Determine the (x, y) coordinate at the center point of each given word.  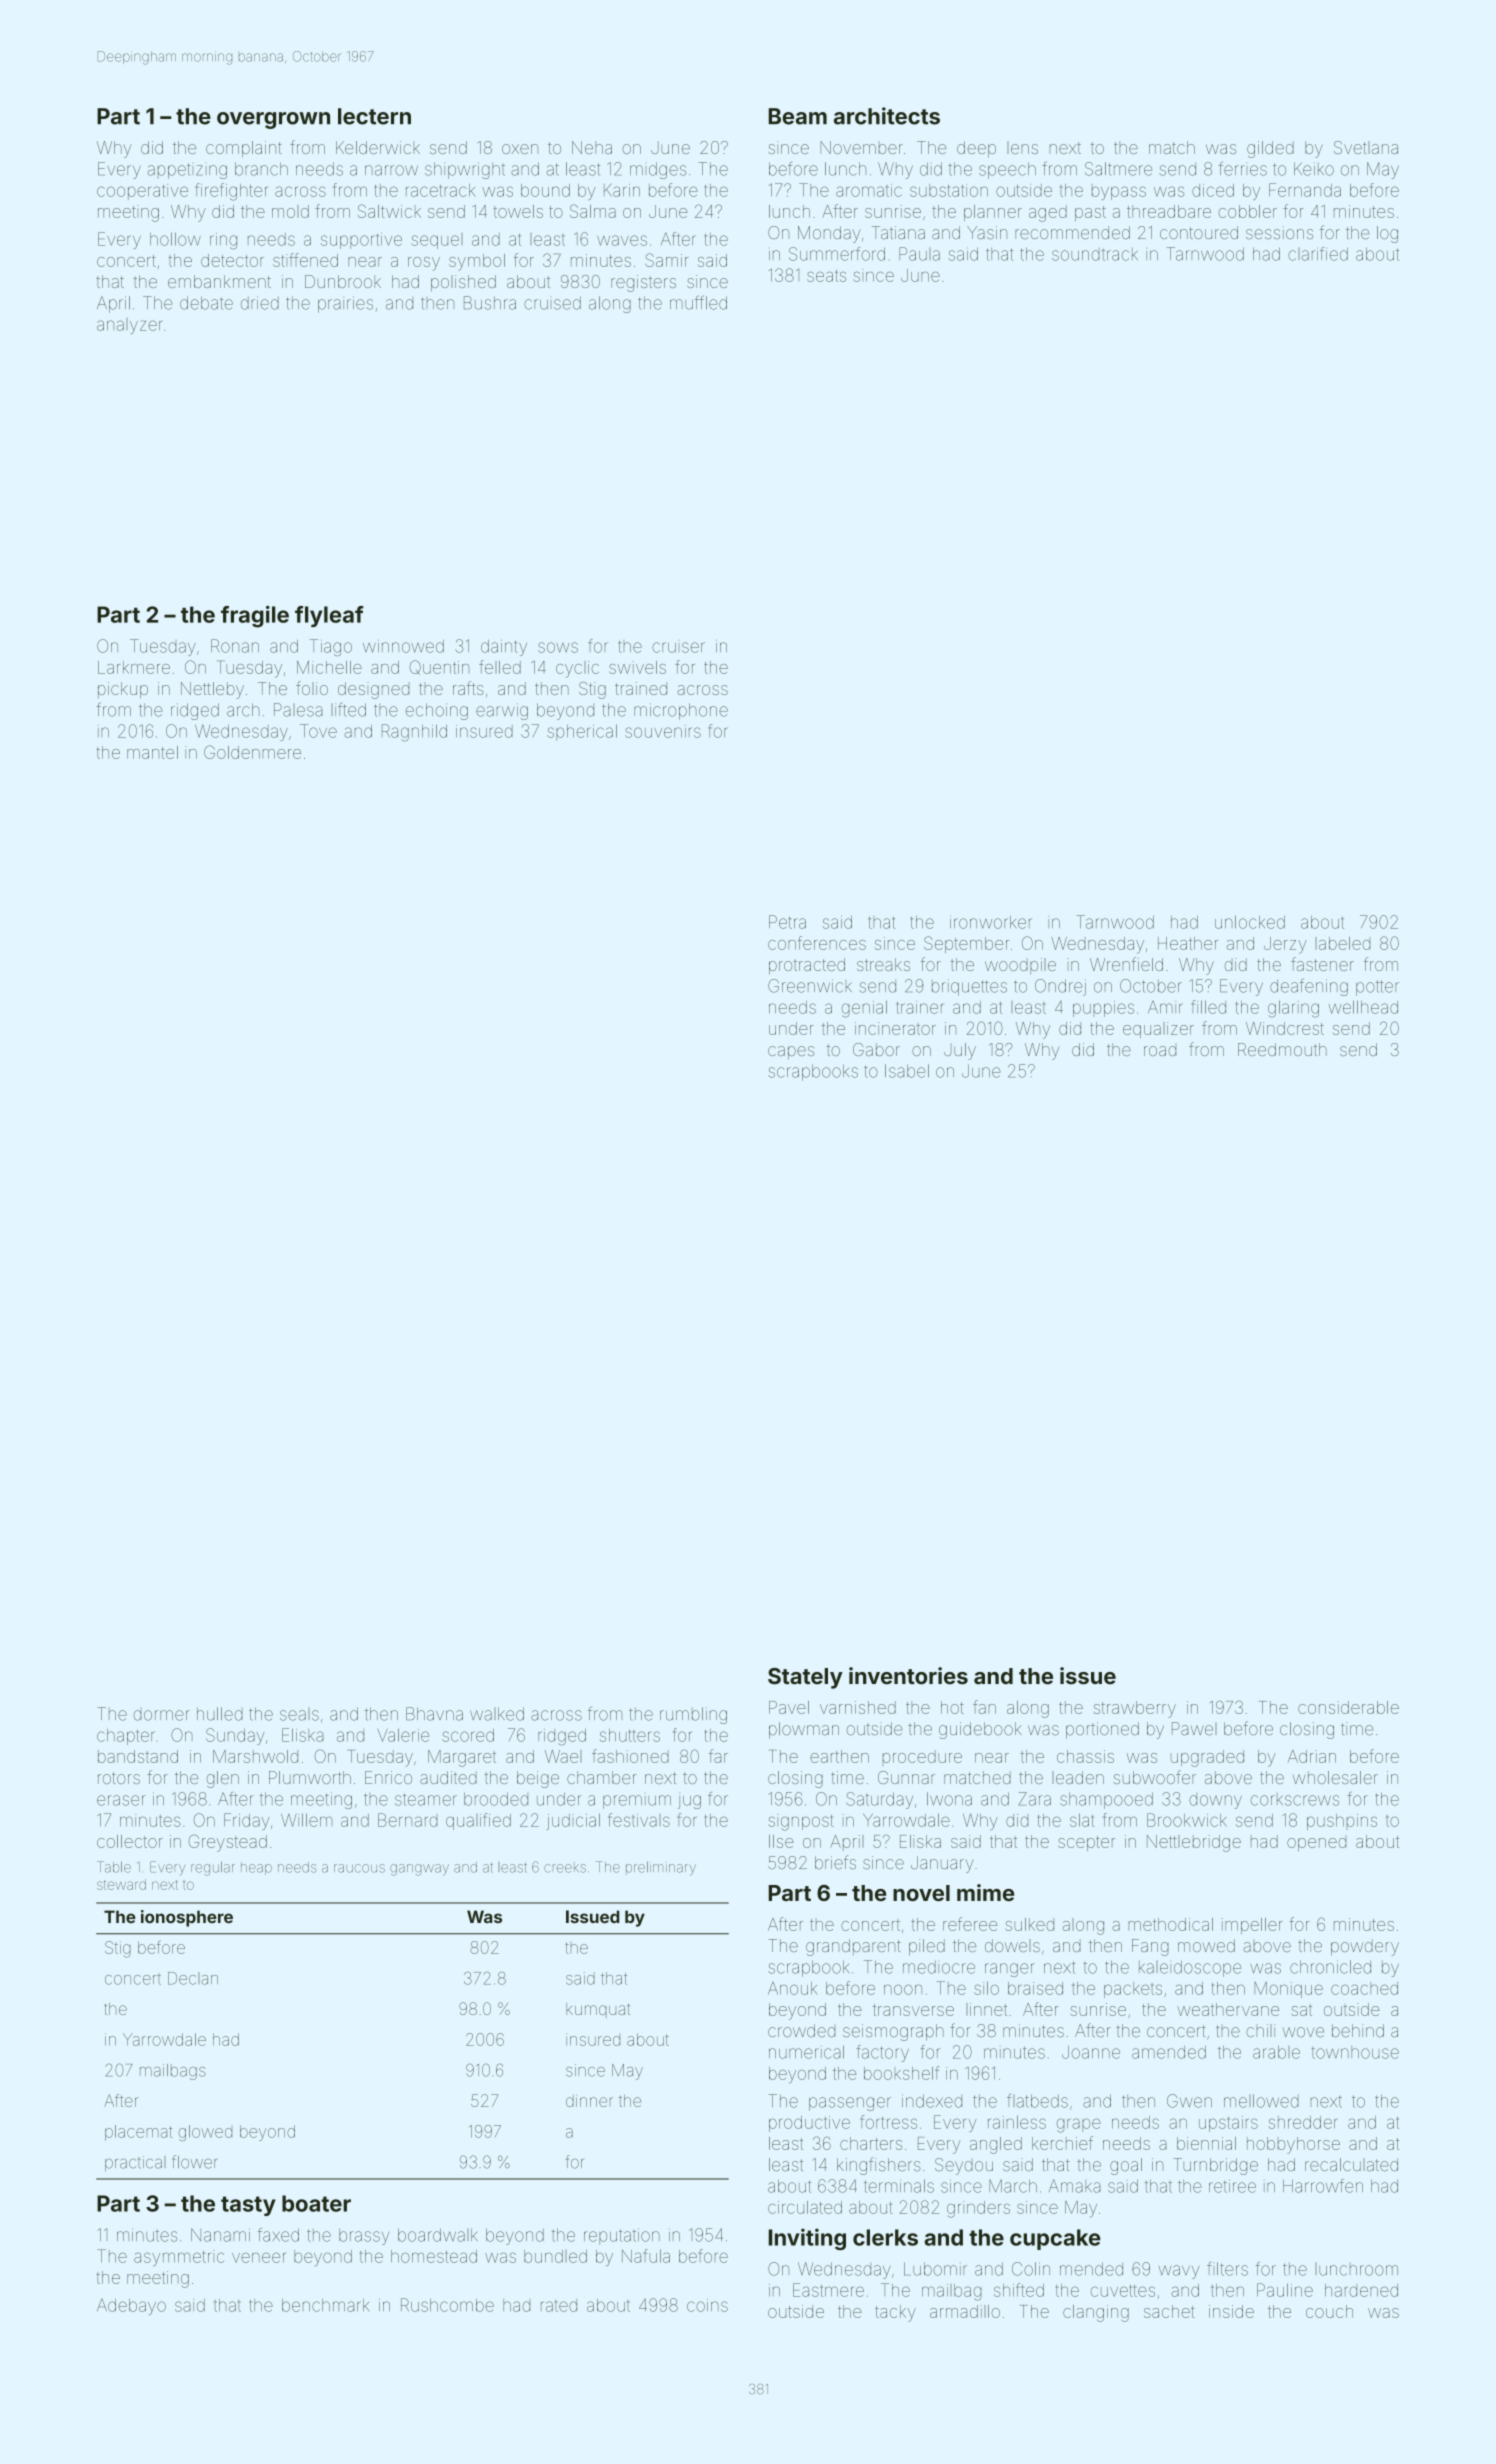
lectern (374, 116)
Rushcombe (447, 2305)
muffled (698, 303)
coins (707, 2305)
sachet (1169, 2311)
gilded (1270, 149)
